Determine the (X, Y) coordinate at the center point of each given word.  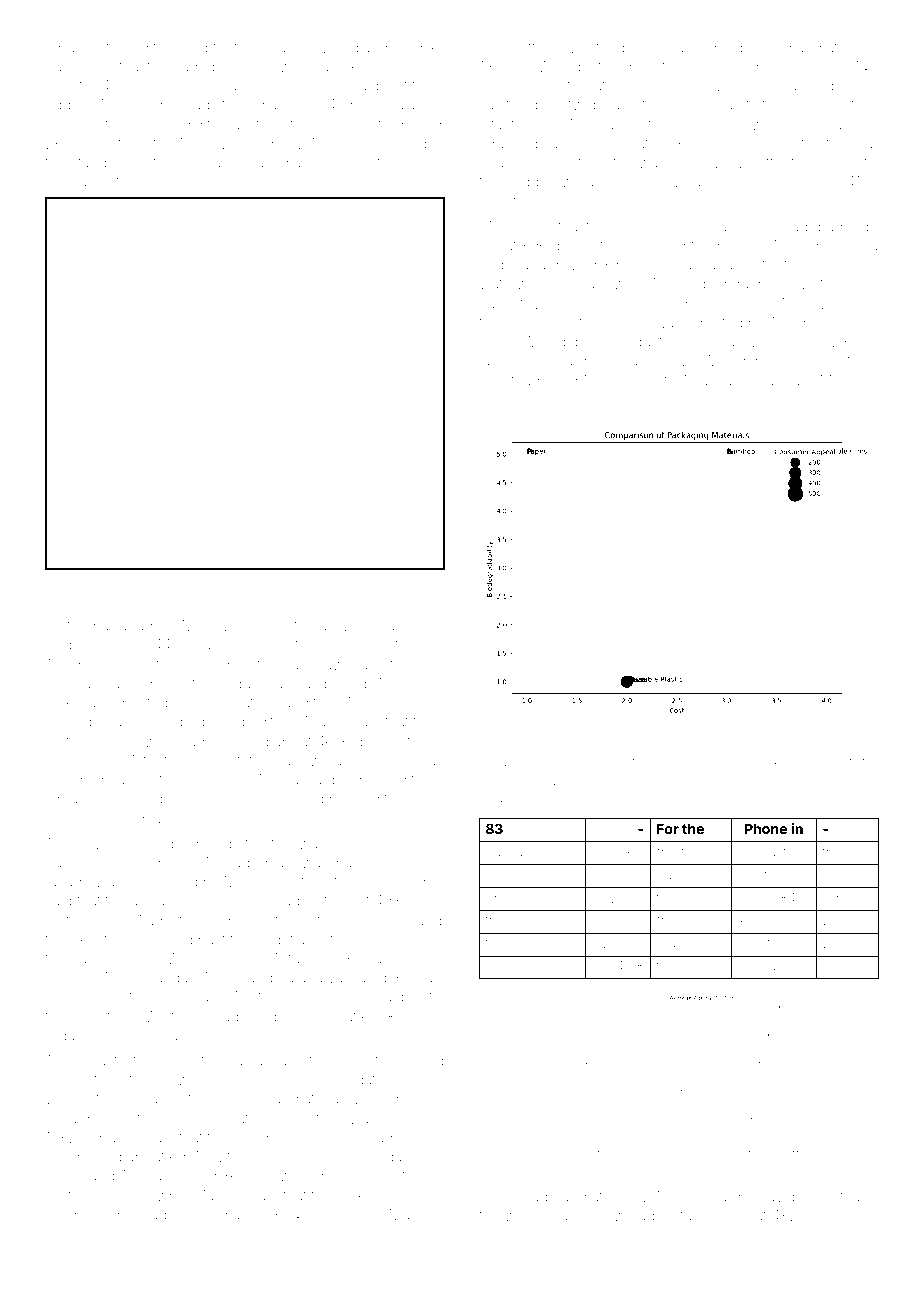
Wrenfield (198, 958)
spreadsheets (820, 761)
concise (847, 875)
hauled (313, 582)
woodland (354, 47)
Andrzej (70, 646)
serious (70, 182)
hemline (815, 360)
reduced (200, 1214)
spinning (379, 585)
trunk (346, 940)
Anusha (706, 380)
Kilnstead (509, 380)
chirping (715, 49)
